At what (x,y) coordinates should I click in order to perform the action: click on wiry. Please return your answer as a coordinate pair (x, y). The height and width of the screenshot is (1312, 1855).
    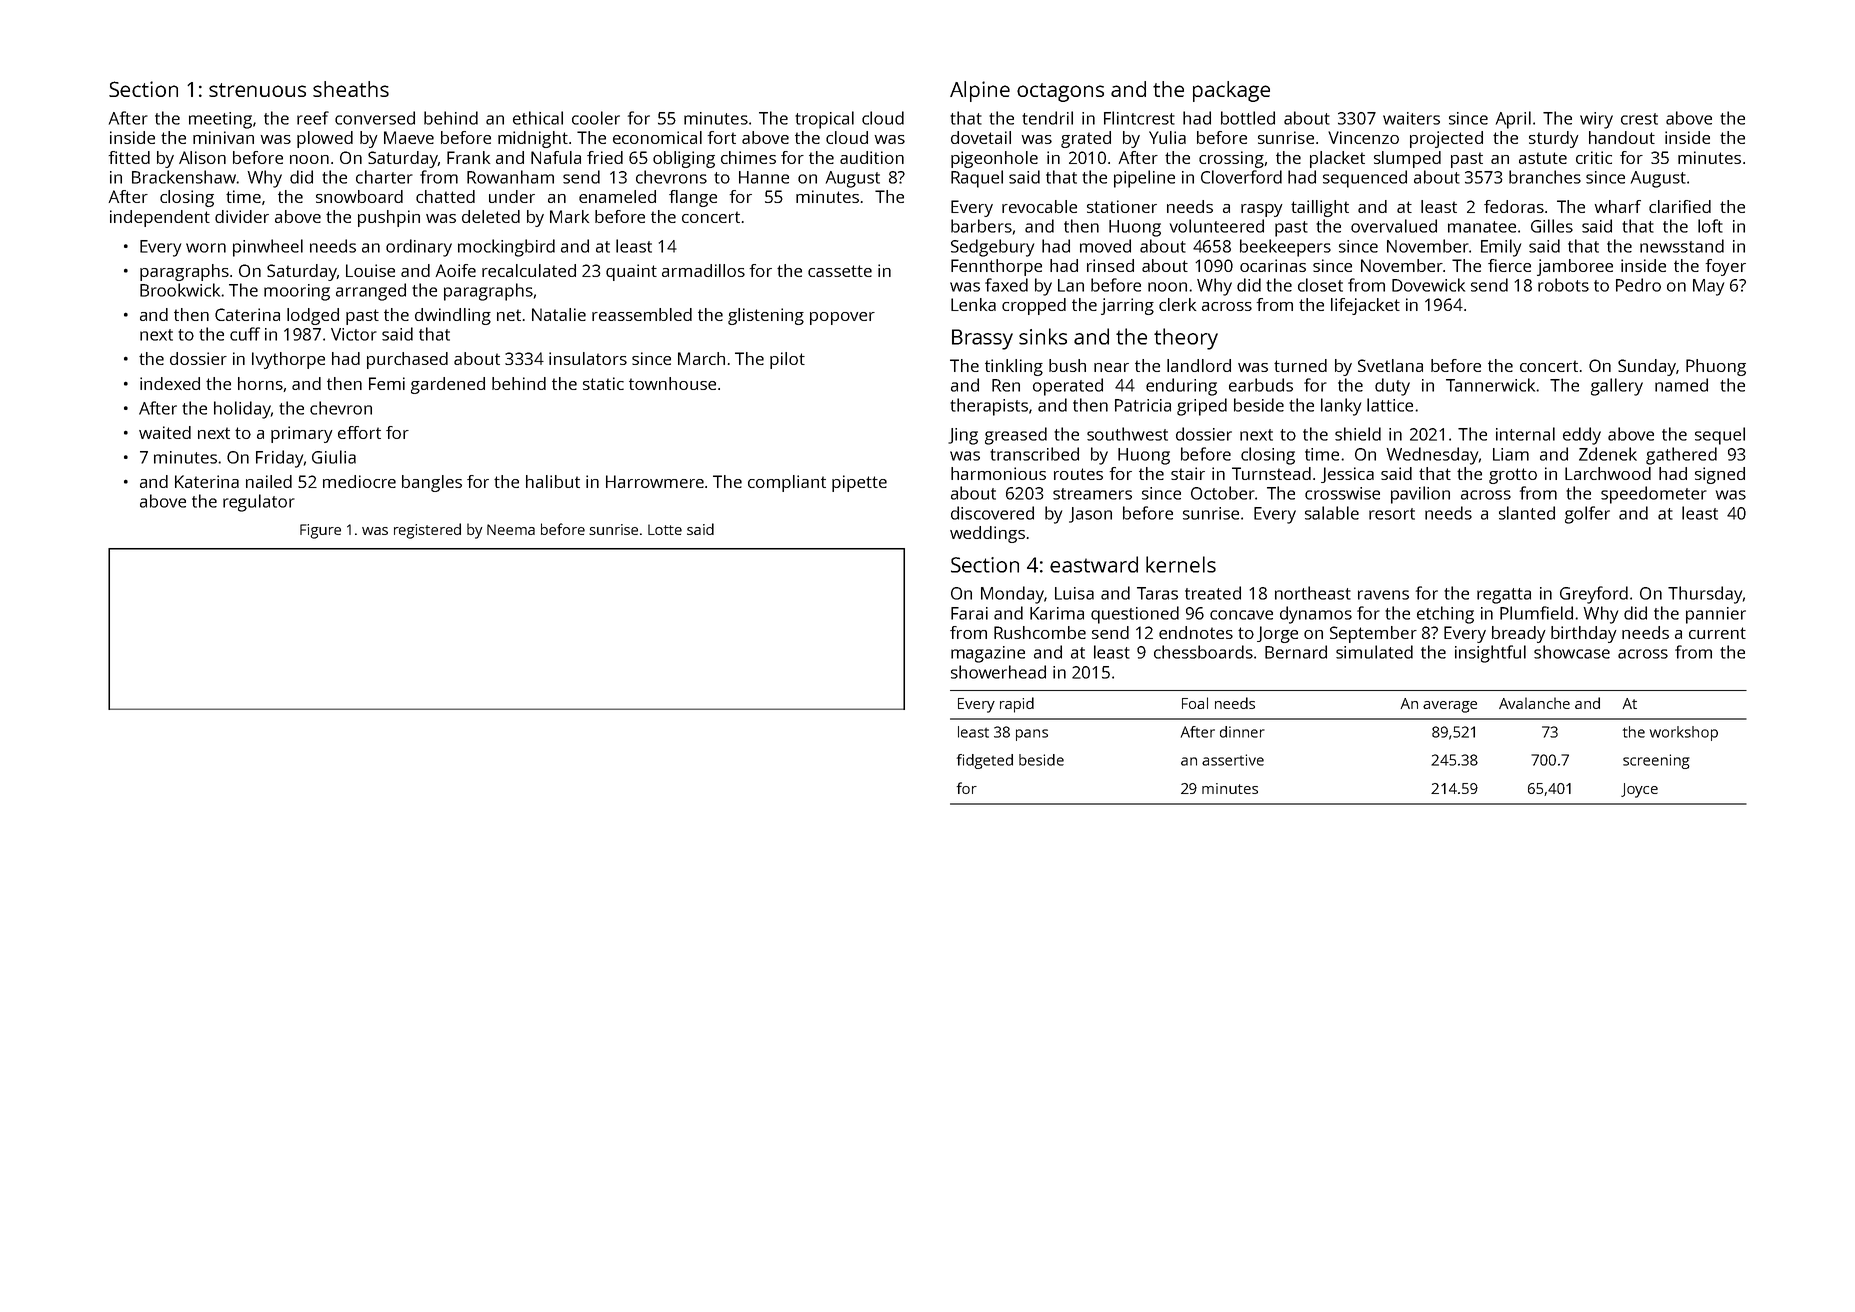
    Looking at the image, I should click on (1596, 120).
